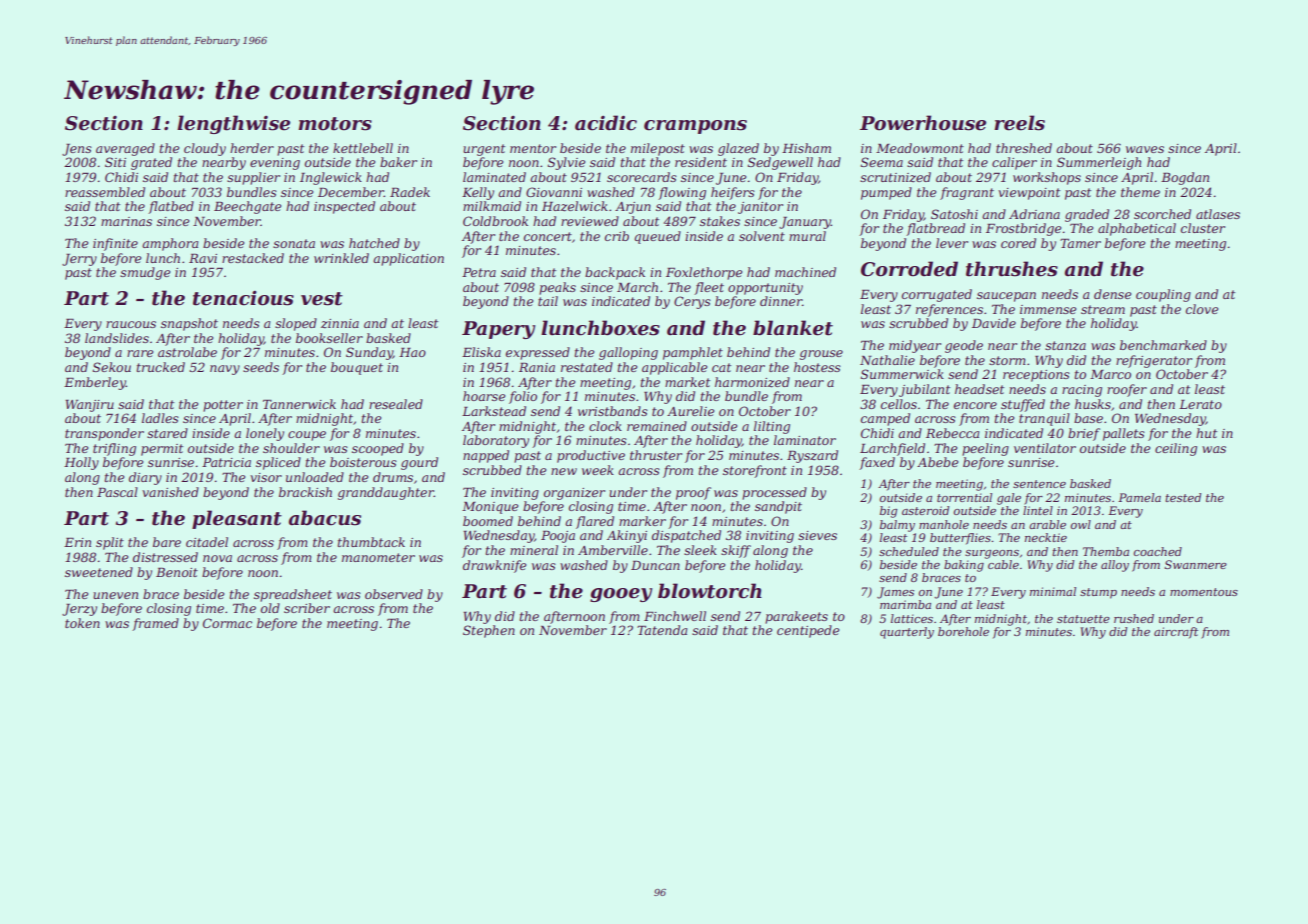 This screenshot has height=924, width=1308. I want to click on stream, so click(1103, 309).
